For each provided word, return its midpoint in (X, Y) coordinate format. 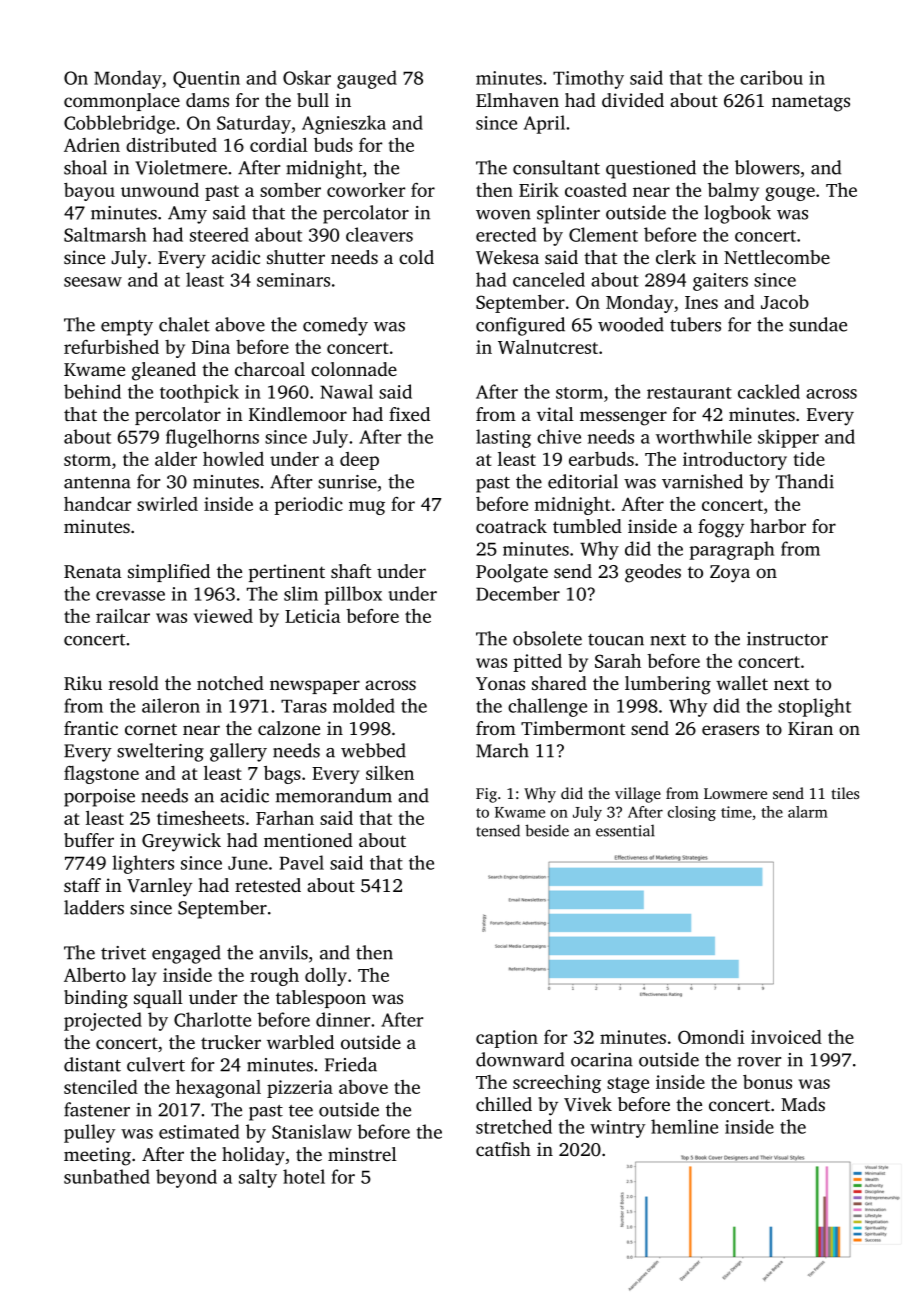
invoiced (786, 1037)
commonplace (122, 102)
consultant (556, 167)
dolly (326, 977)
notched (230, 683)
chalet (184, 324)
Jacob (785, 302)
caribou (771, 77)
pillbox (353, 595)
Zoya (730, 574)
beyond (186, 1178)
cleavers (379, 234)
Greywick (181, 842)
